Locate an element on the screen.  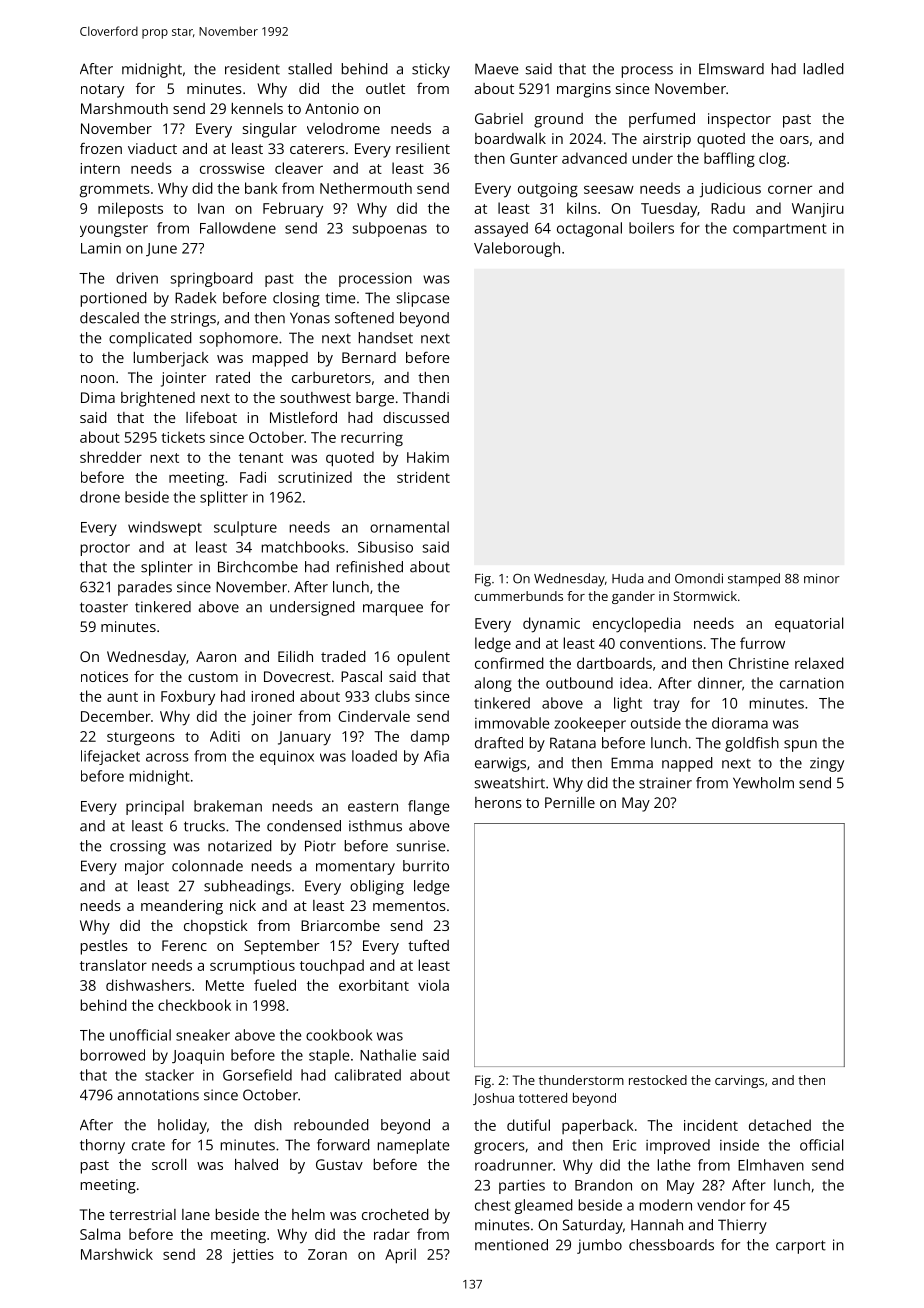
Elmsward is located at coordinates (731, 69).
